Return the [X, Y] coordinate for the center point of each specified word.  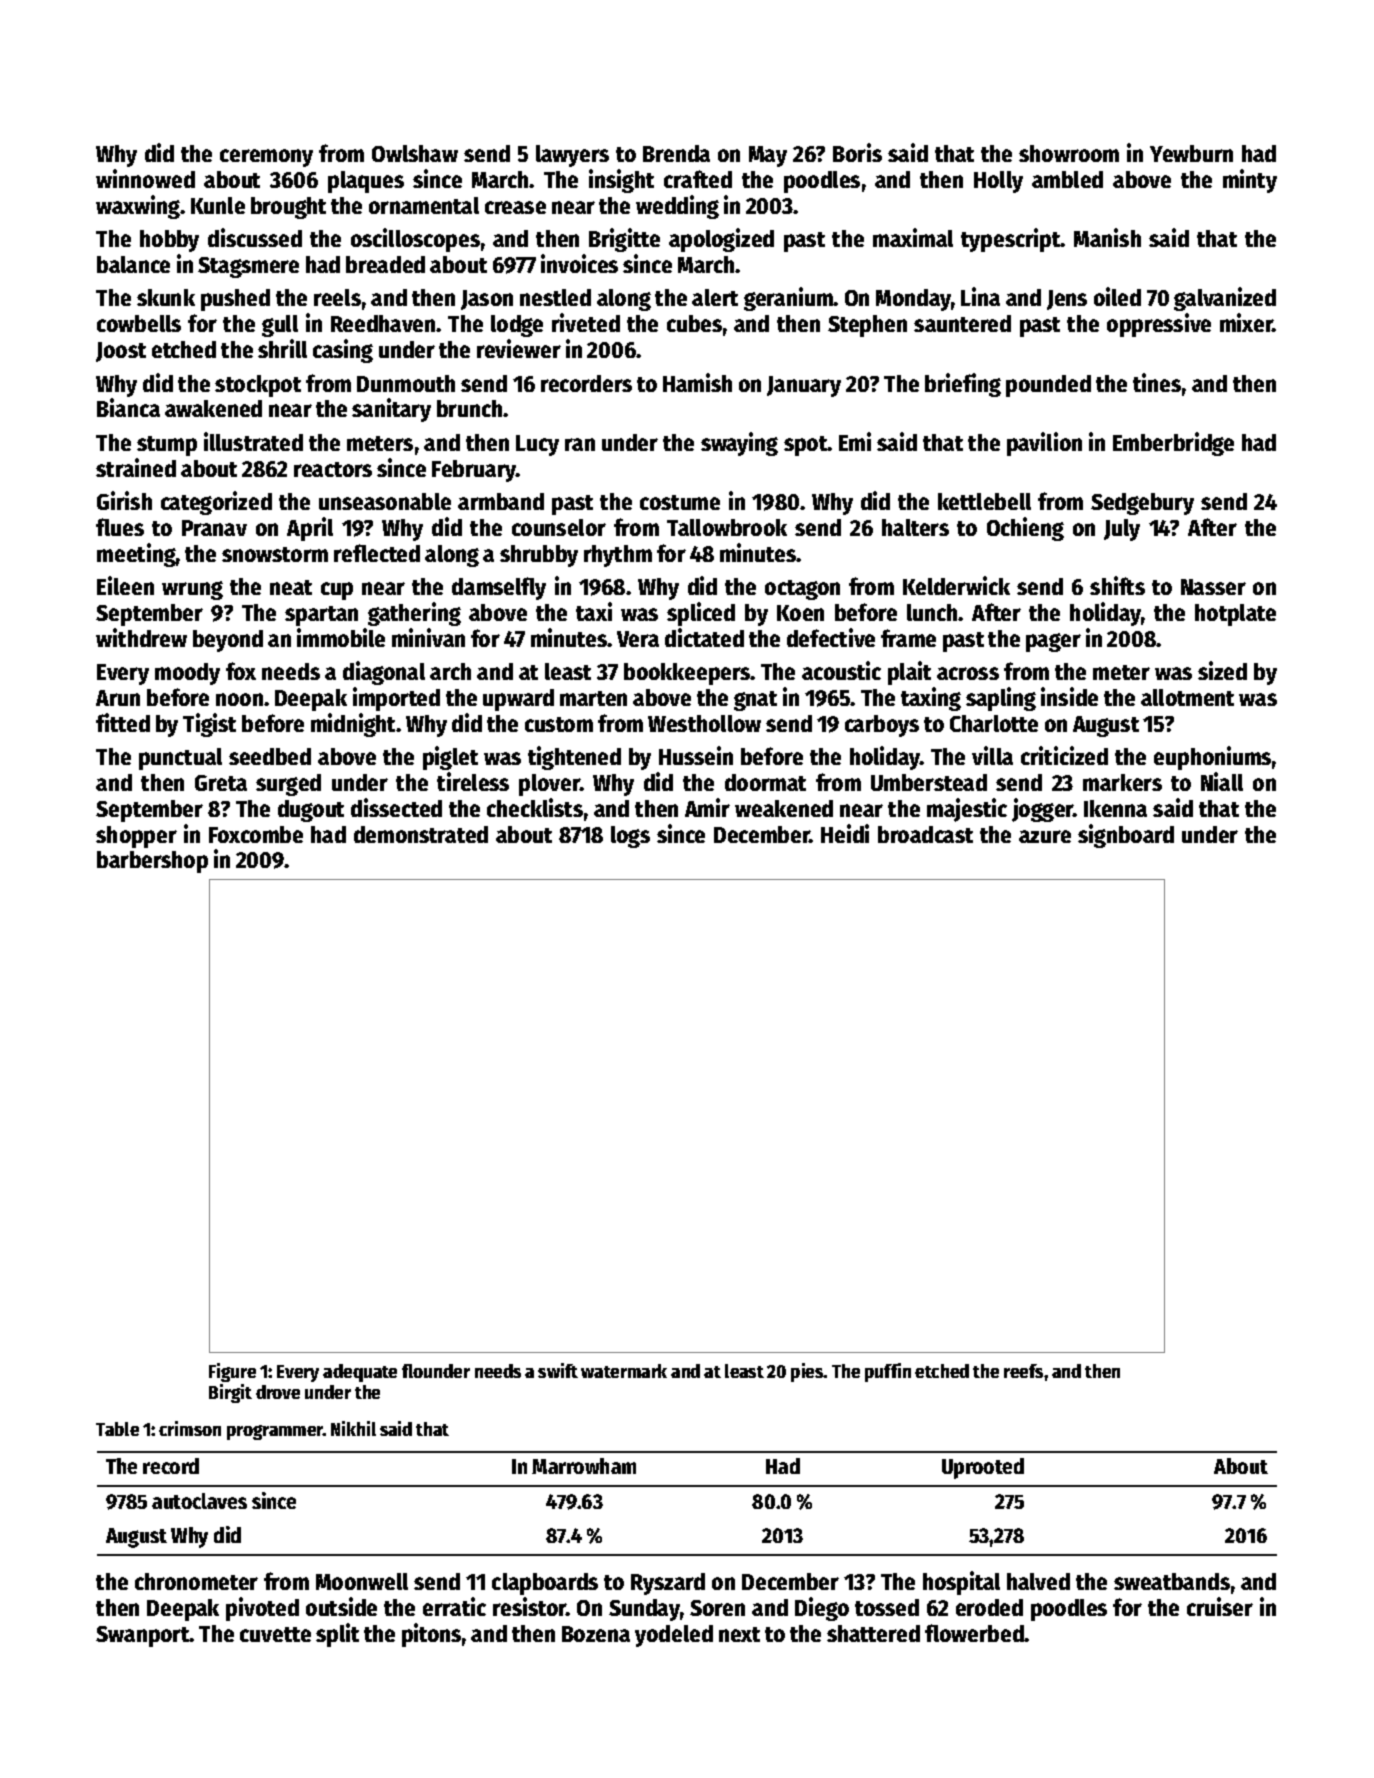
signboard [1126, 836]
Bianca [128, 407]
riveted [586, 322]
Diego [822, 1609]
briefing [963, 385]
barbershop [152, 862]
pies [807, 1372]
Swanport [143, 1636]
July [1122, 530]
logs [630, 837]
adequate [360, 1373]
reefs [1023, 1371]
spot [806, 446]
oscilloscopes [415, 240]
